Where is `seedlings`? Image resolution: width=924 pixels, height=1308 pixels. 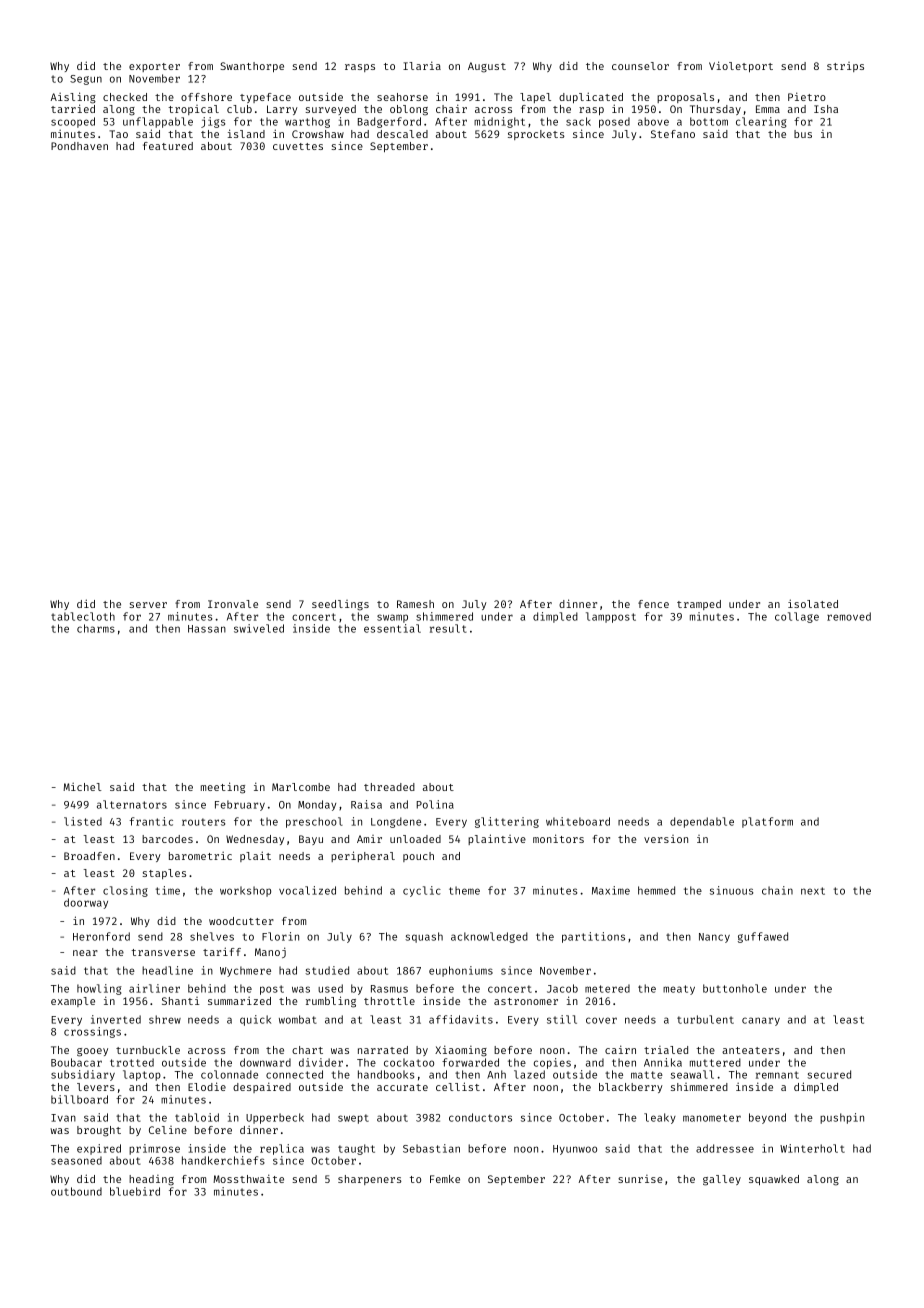 seedlings is located at coordinates (340, 605).
